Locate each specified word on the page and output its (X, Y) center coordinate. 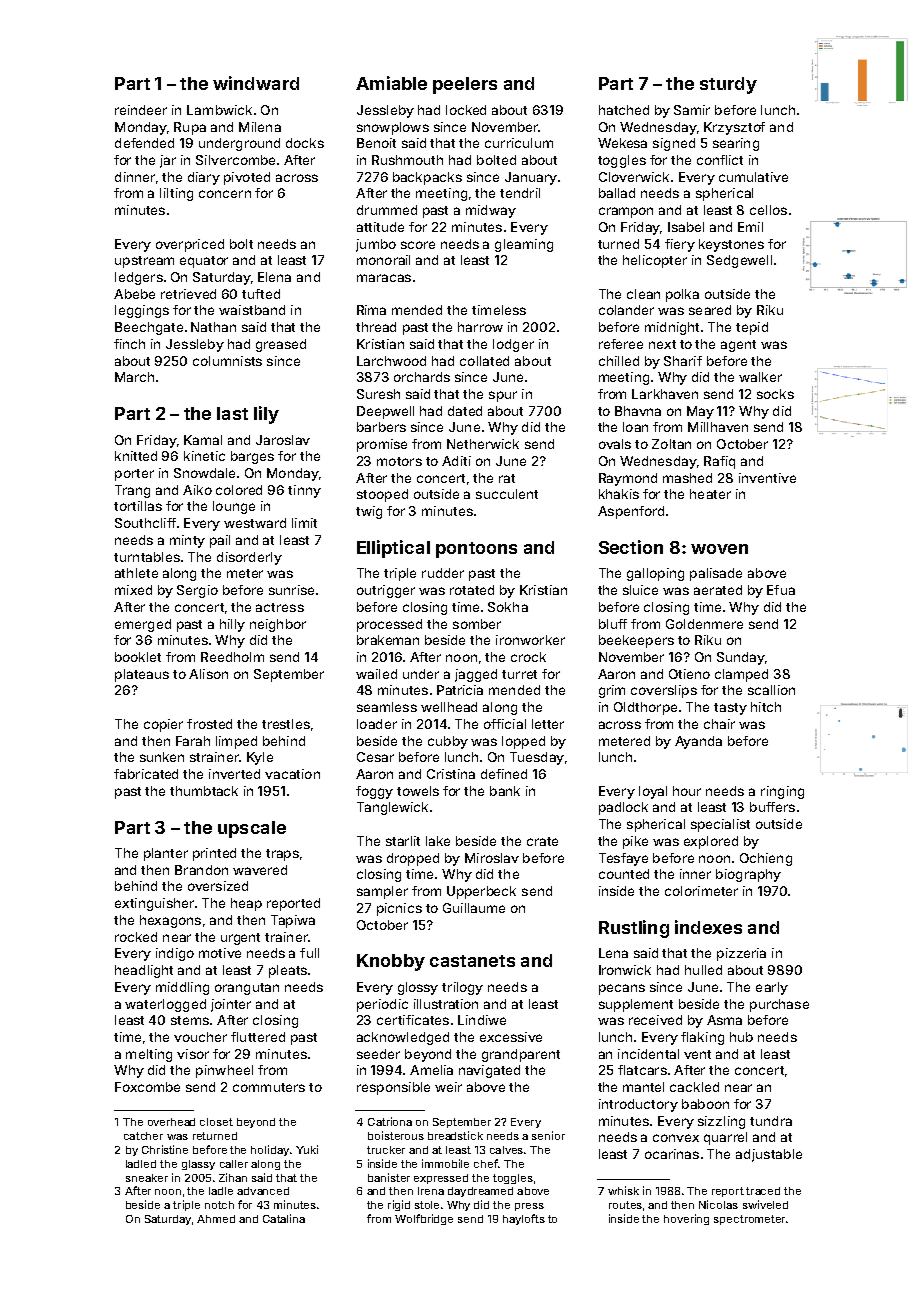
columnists (227, 361)
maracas (384, 278)
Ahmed (216, 1219)
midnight (672, 328)
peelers (465, 85)
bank (505, 791)
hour (687, 791)
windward (256, 83)
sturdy (728, 85)
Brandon (201, 870)
